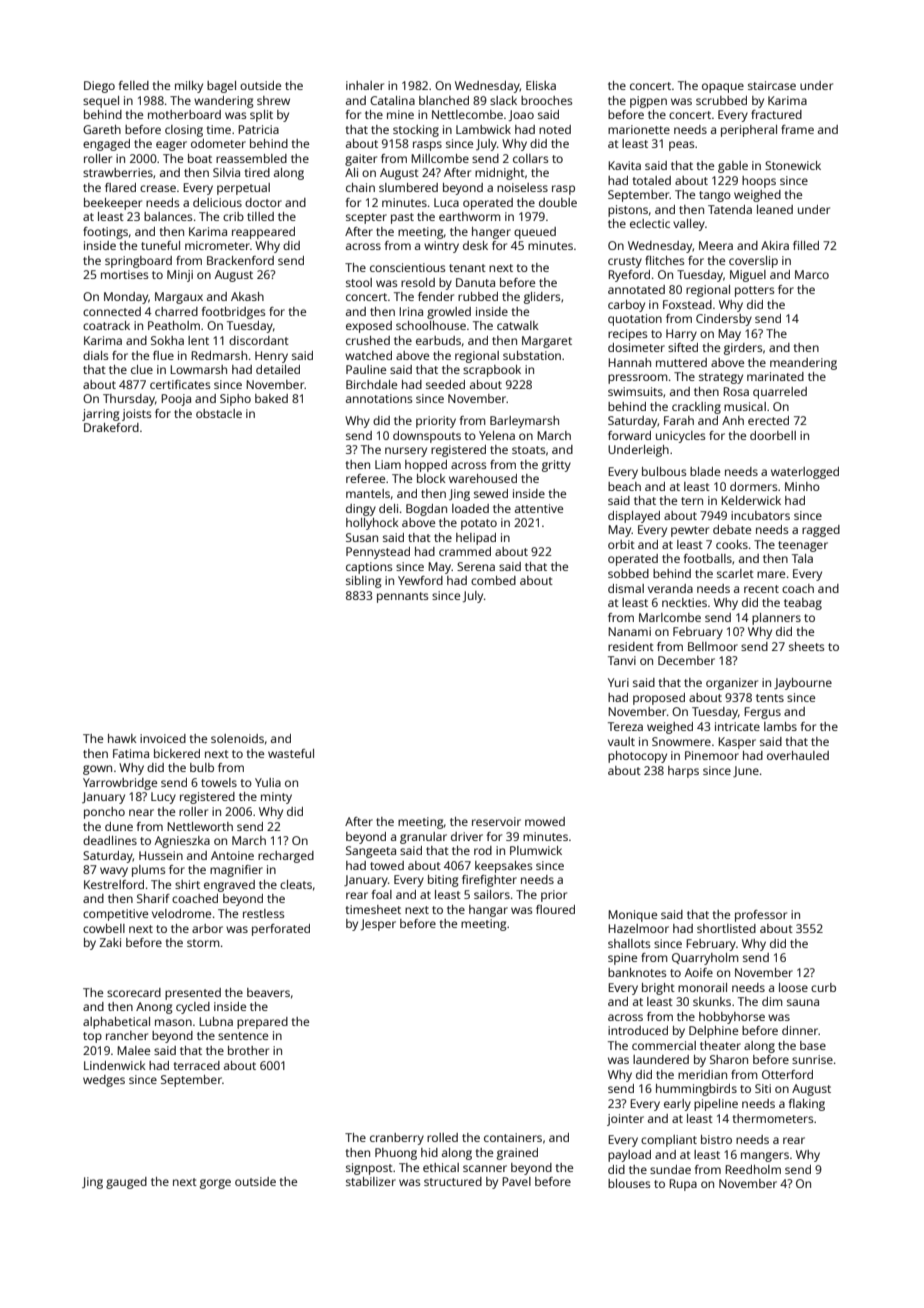 This document has height=1308, width=924. What do you see at coordinates (402, 597) in the document?
I see `pennants` at bounding box center [402, 597].
